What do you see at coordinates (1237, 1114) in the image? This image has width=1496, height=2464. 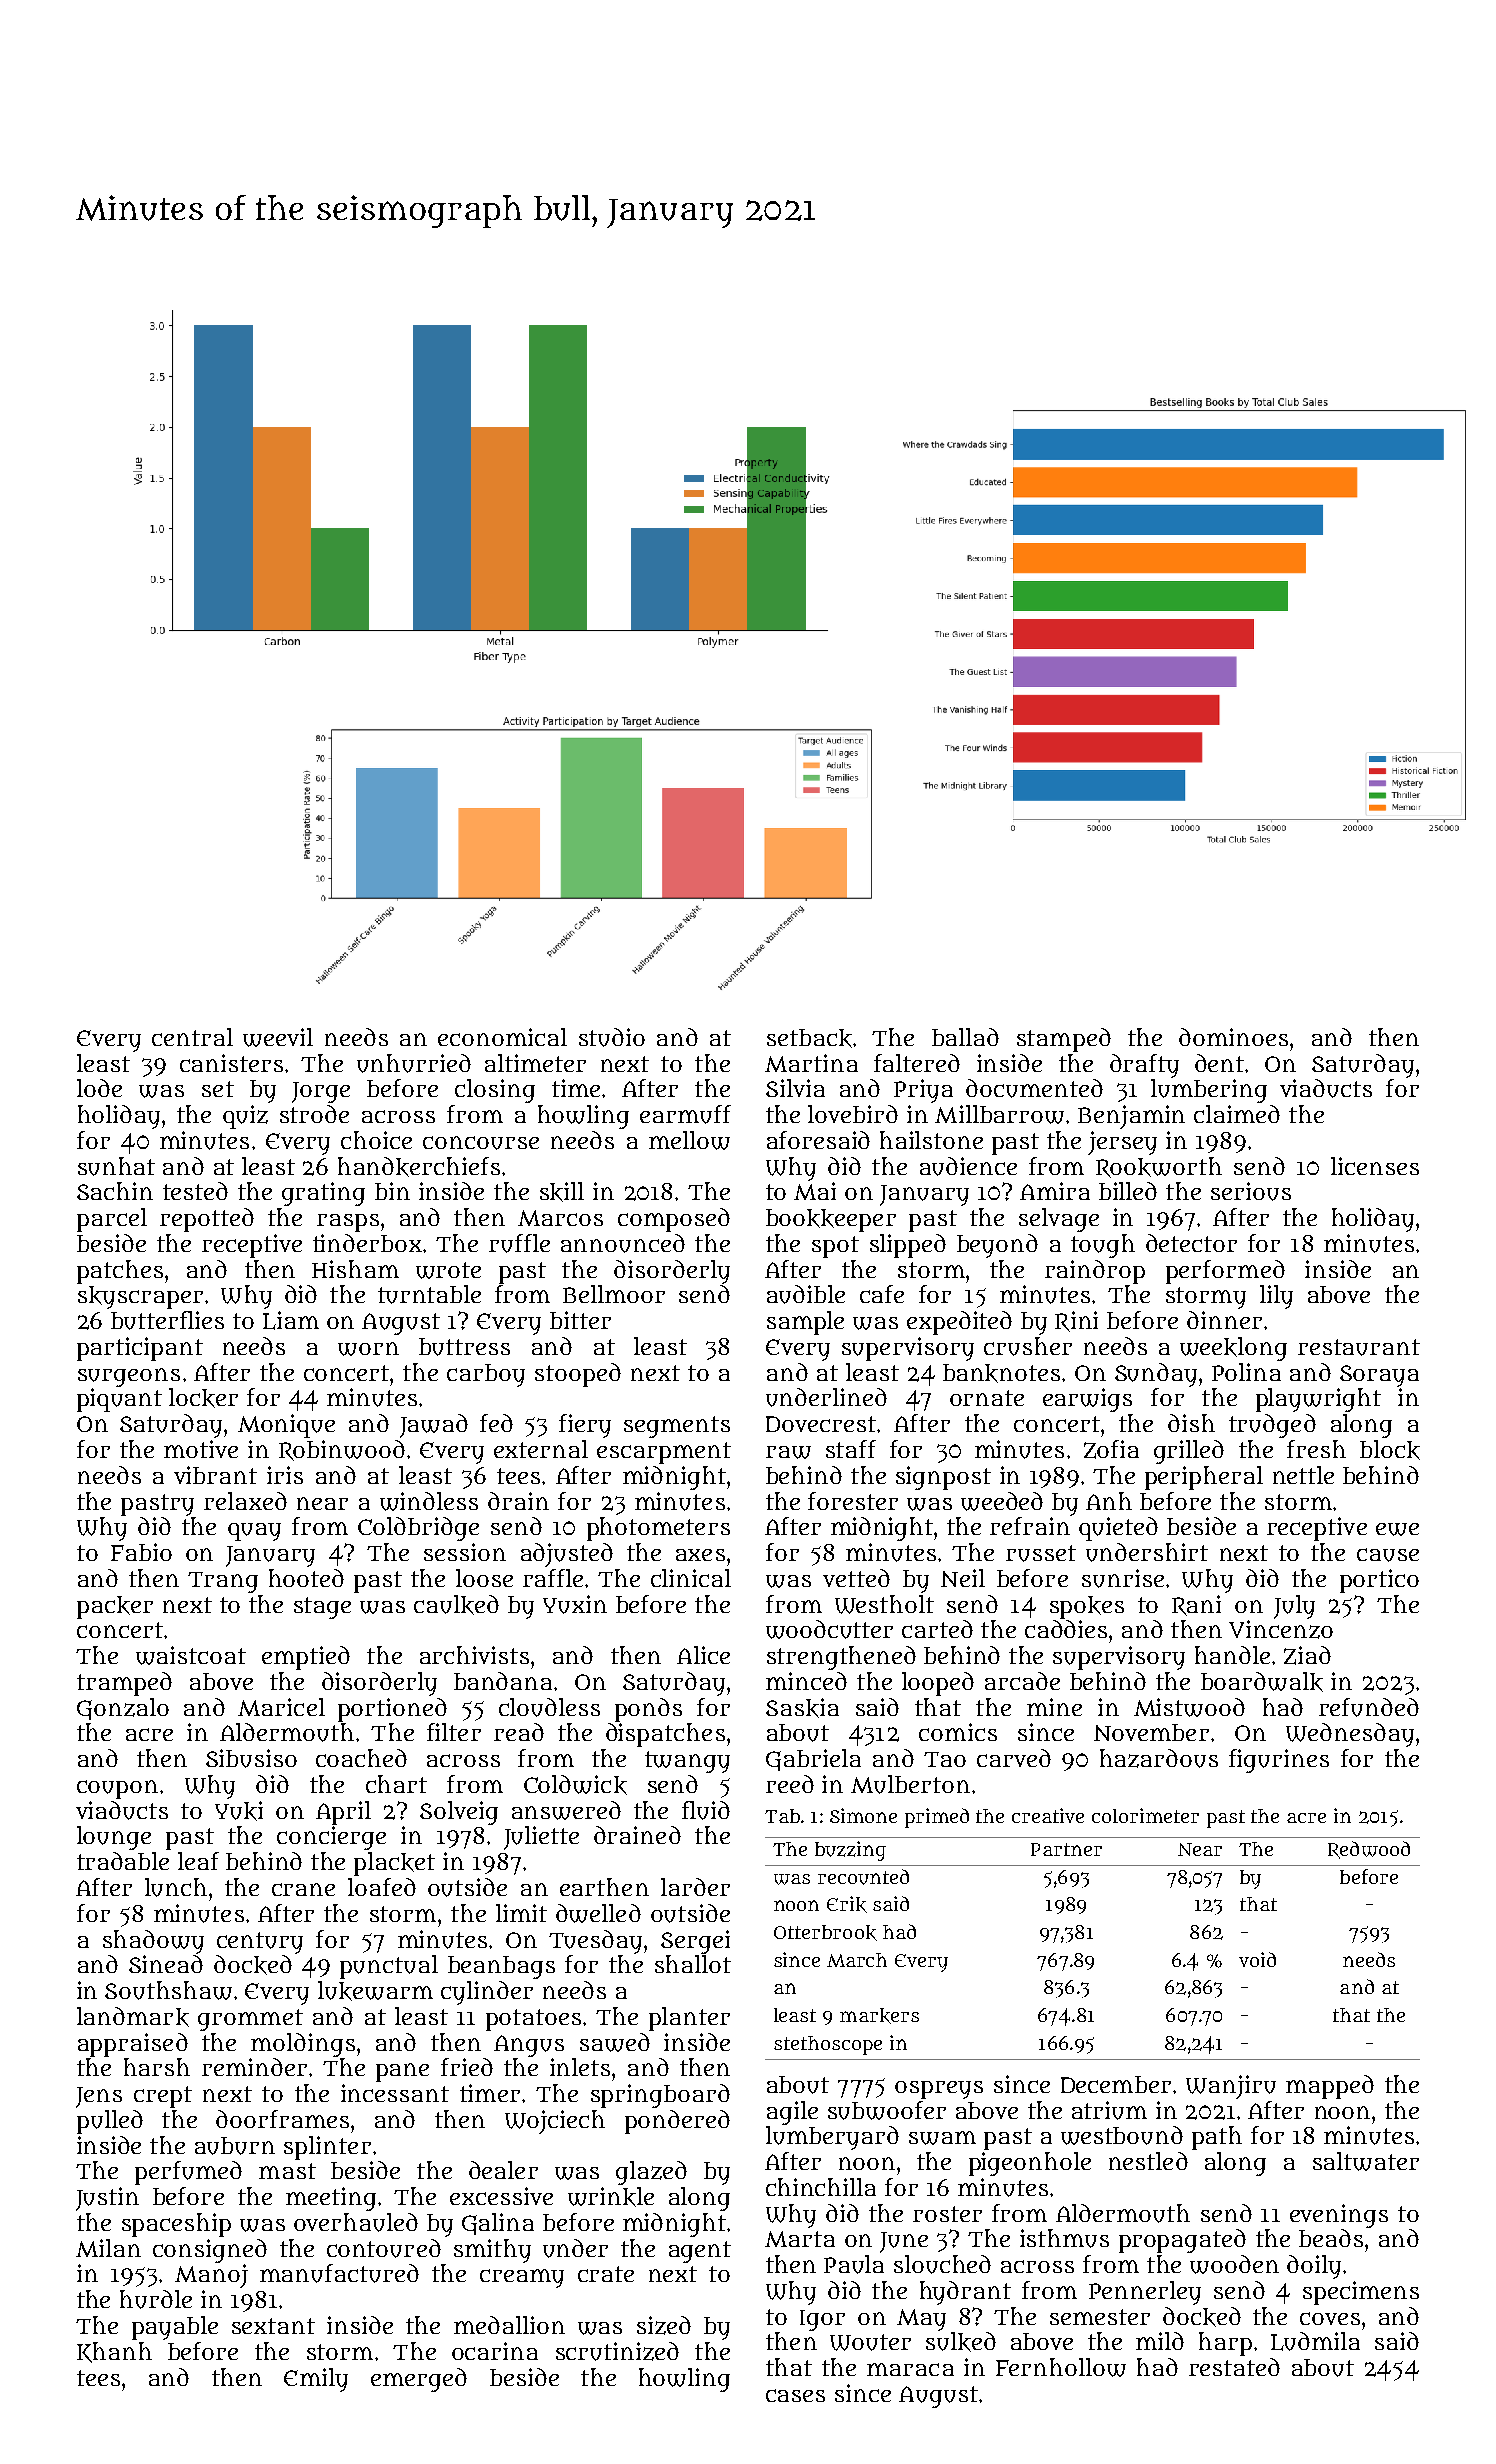 I see `claimed` at bounding box center [1237, 1114].
